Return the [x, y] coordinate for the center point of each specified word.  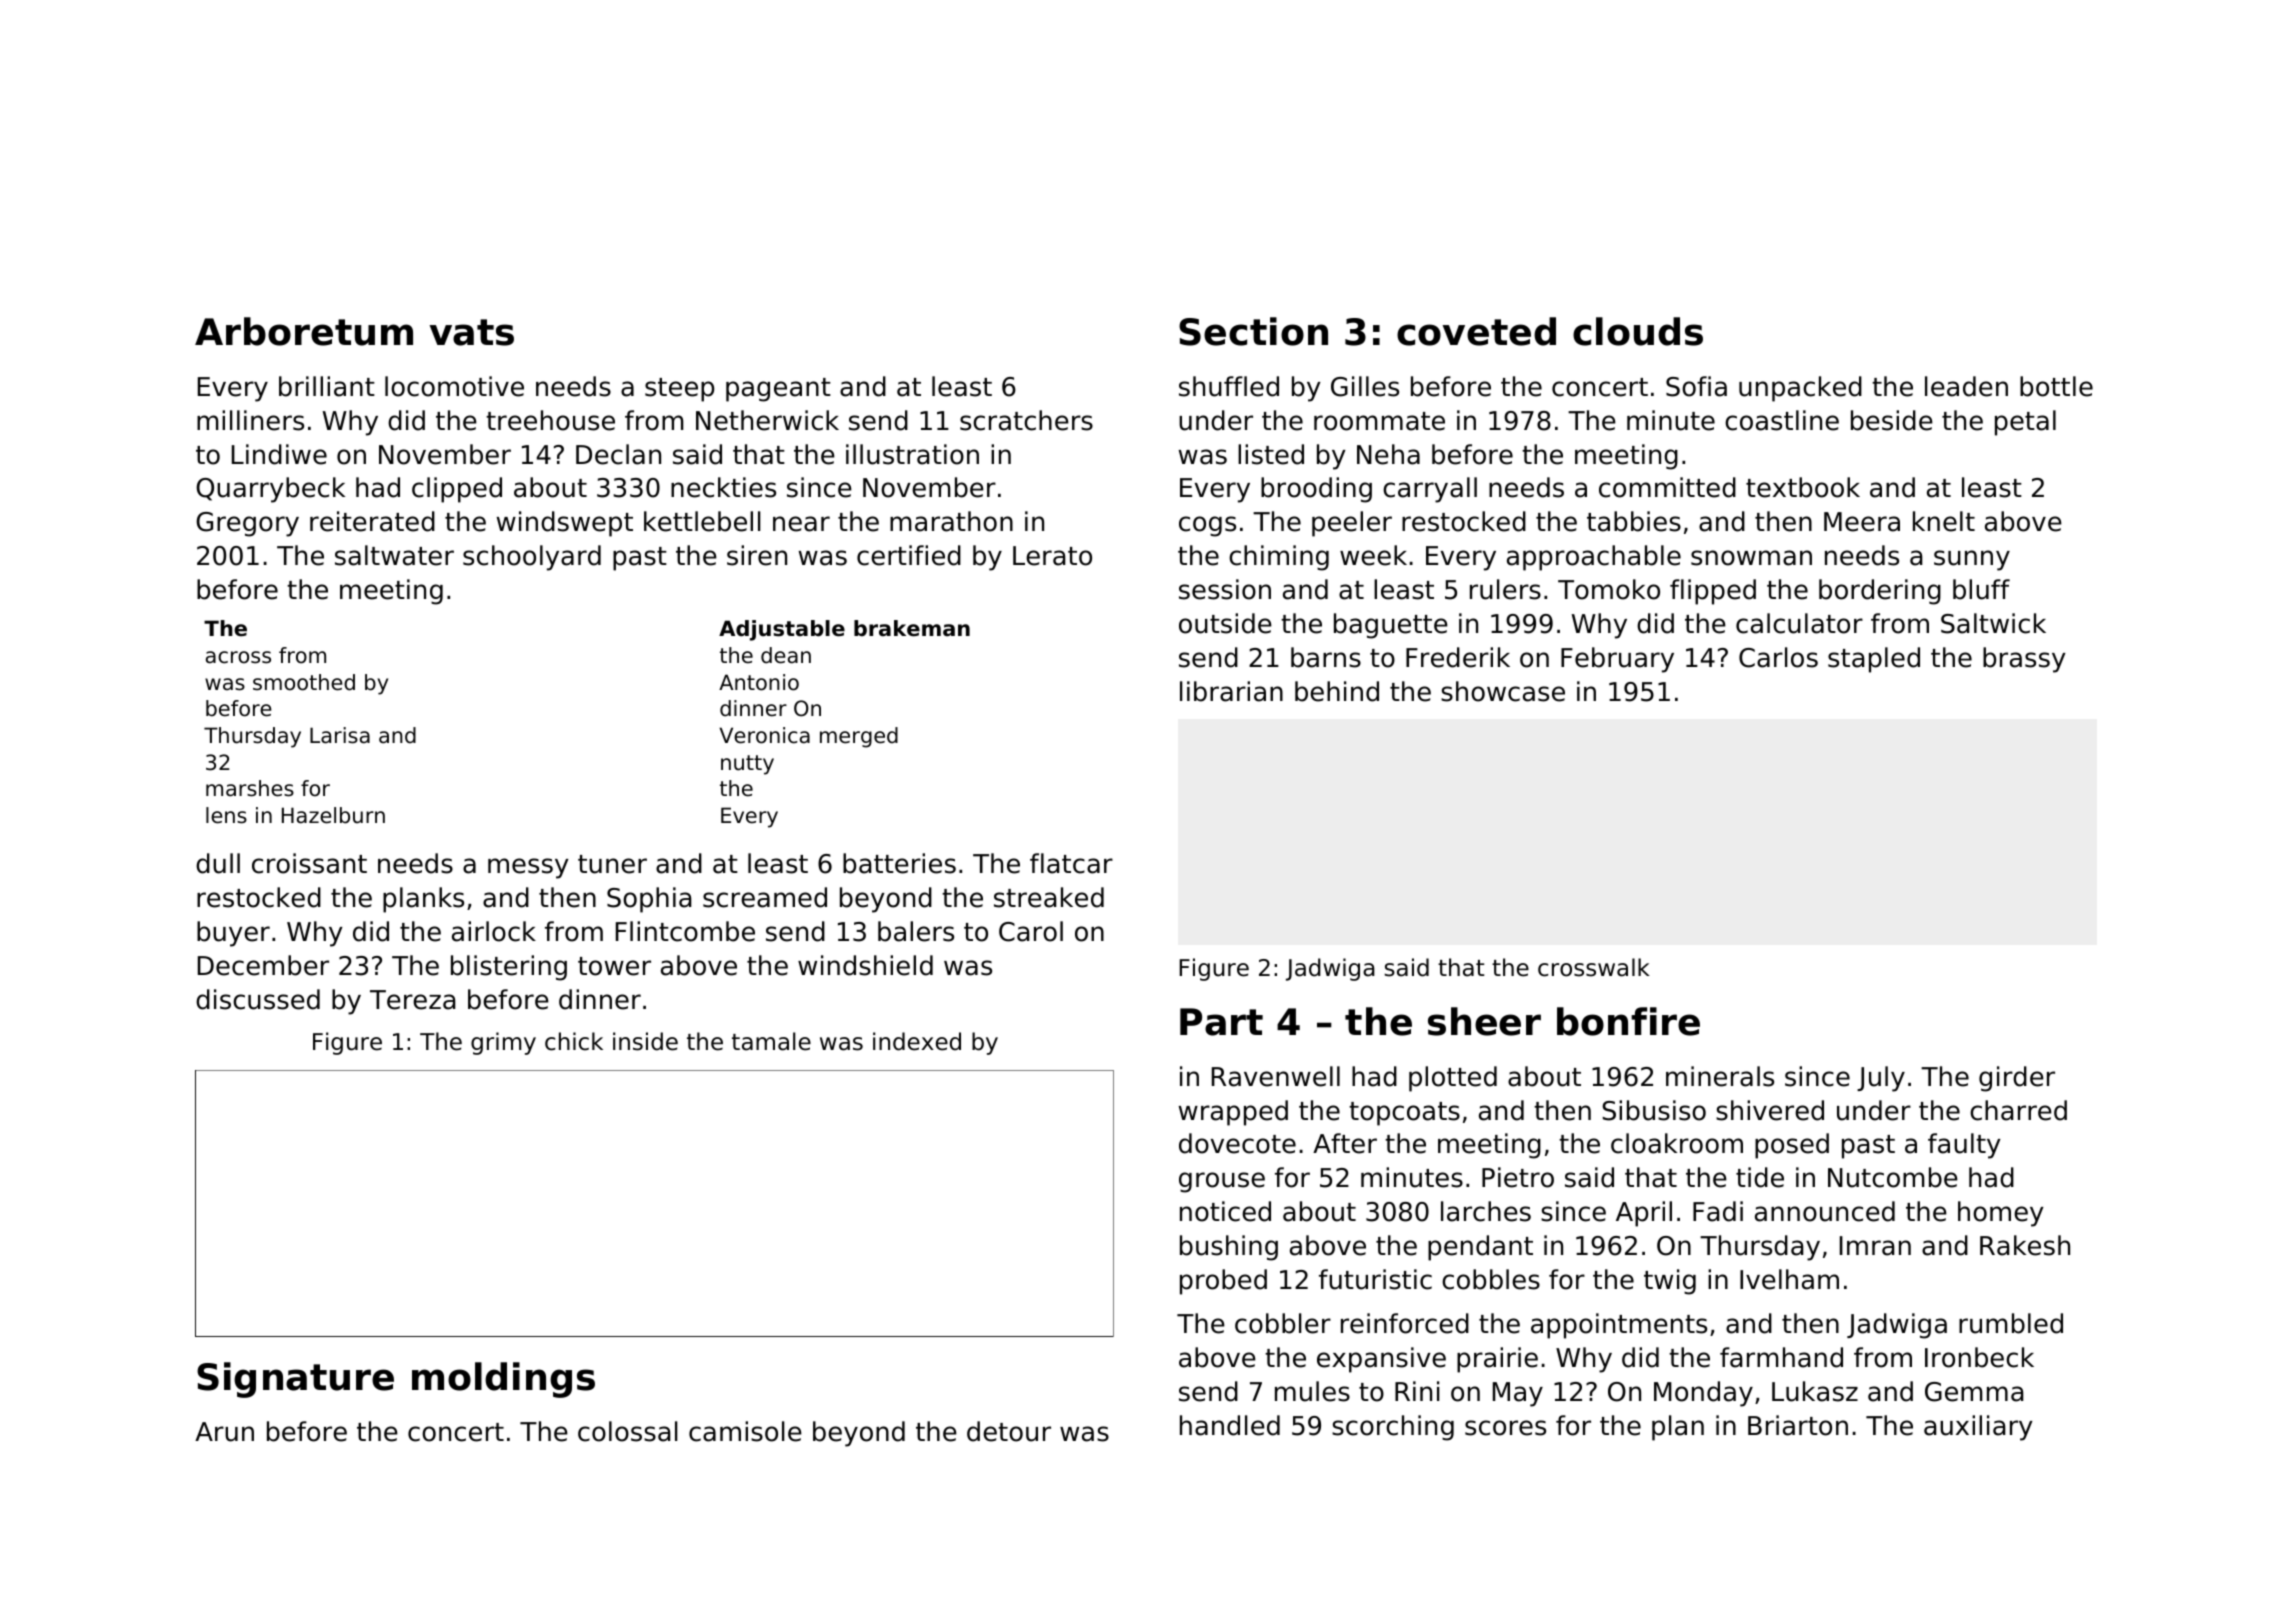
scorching [1393, 1428]
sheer [1484, 1021]
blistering [509, 968]
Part [1221, 1022]
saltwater [394, 555]
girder [2017, 1079]
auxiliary [1978, 1428]
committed [1667, 487]
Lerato [1052, 556]
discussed [258, 999]
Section [1253, 331]
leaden [1966, 386]
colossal [628, 1431]
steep [679, 390]
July [1881, 1079]
